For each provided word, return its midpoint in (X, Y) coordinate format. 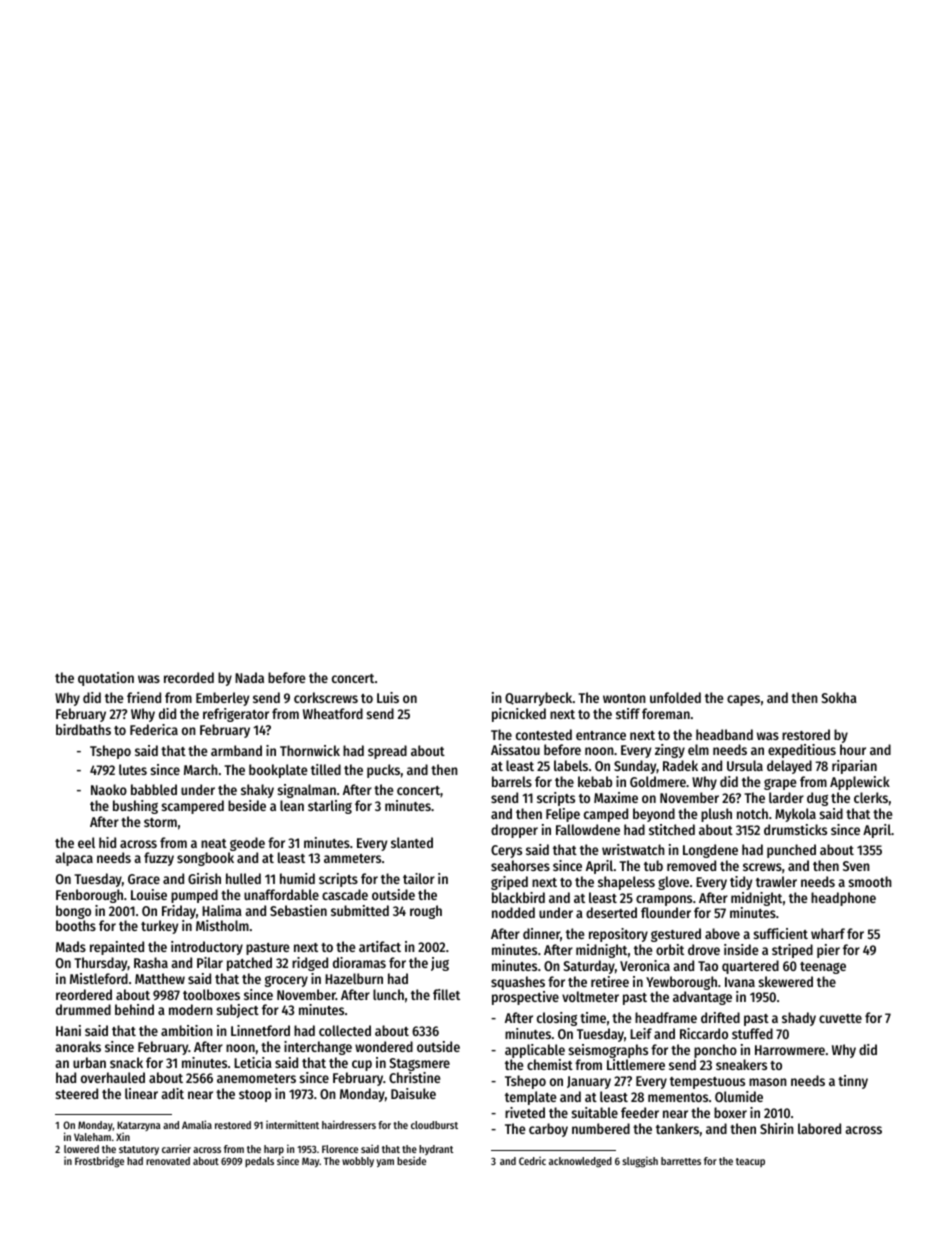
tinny (853, 1082)
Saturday (589, 967)
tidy (741, 883)
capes (743, 700)
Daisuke (413, 1093)
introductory (207, 948)
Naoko (109, 789)
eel (86, 842)
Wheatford (333, 713)
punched (791, 851)
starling (330, 807)
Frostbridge (99, 1162)
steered (77, 1093)
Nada (249, 677)
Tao (708, 966)
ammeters (352, 858)
